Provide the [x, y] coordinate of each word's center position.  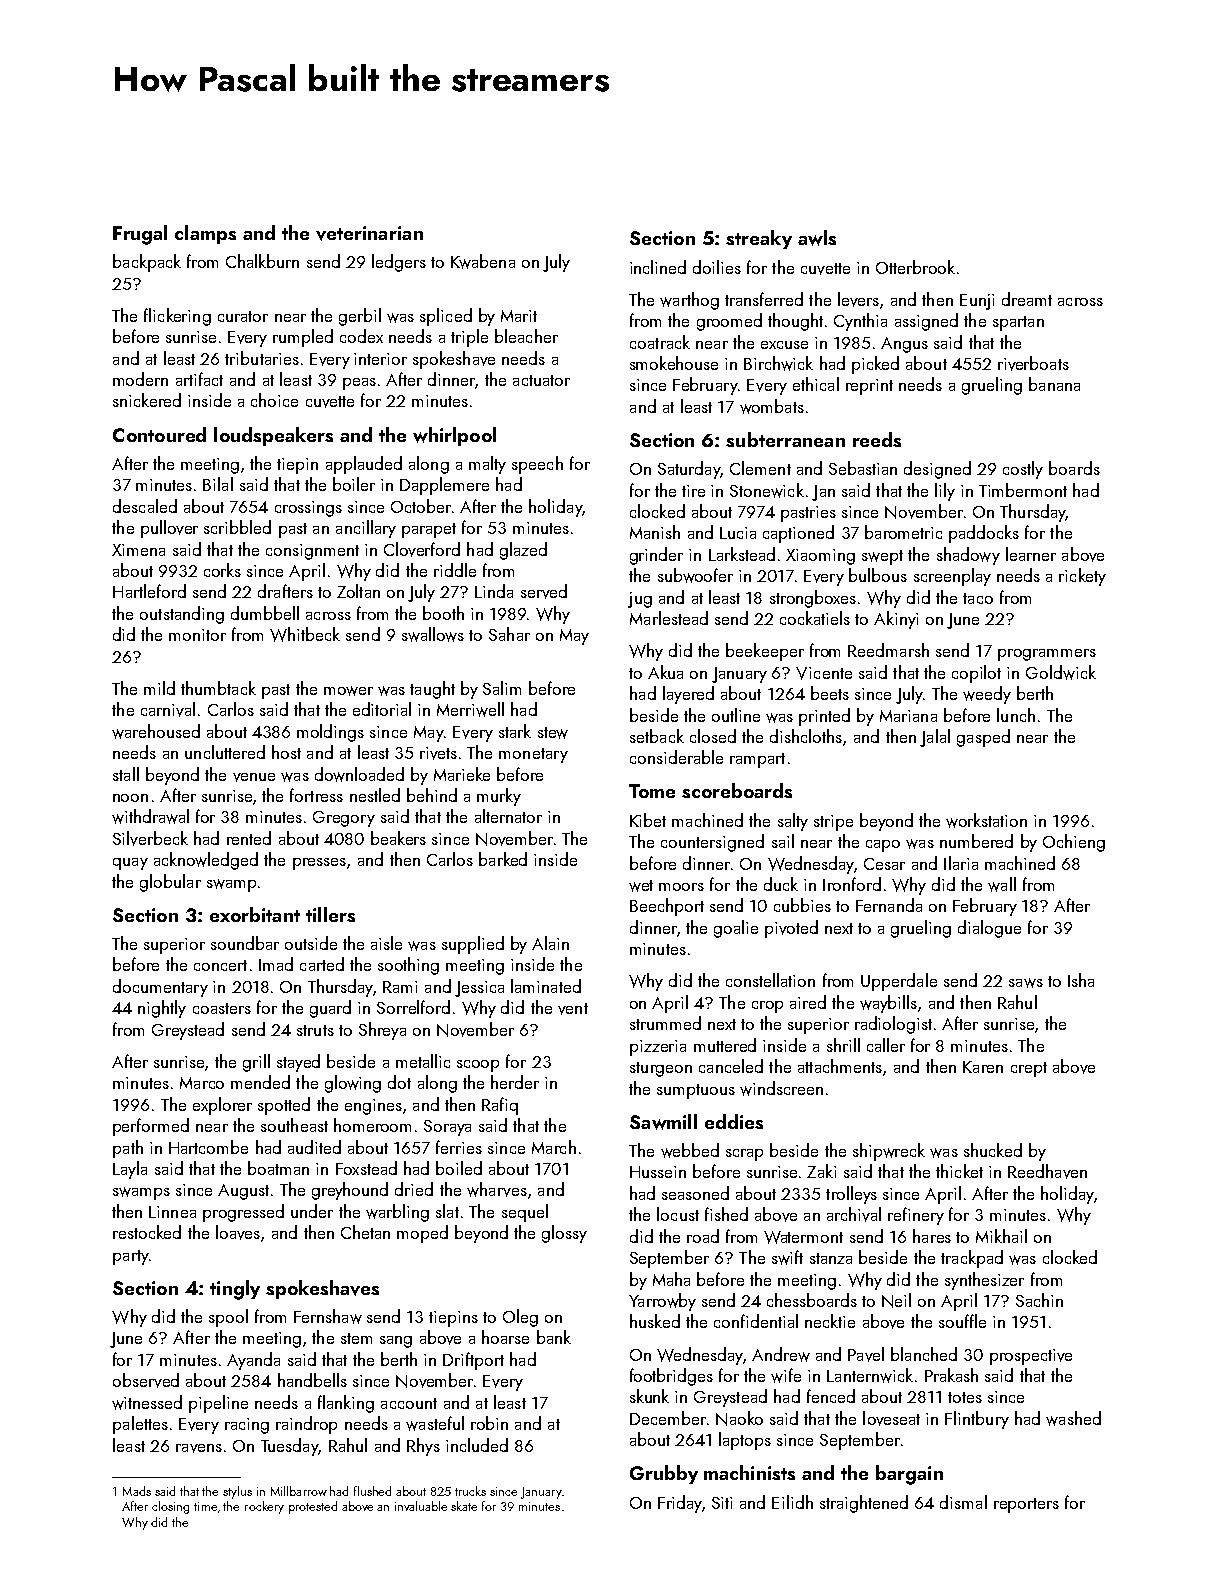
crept [1029, 1069]
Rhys [423, 1447]
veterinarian [369, 233]
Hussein [658, 1172]
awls [817, 238]
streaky [759, 239]
